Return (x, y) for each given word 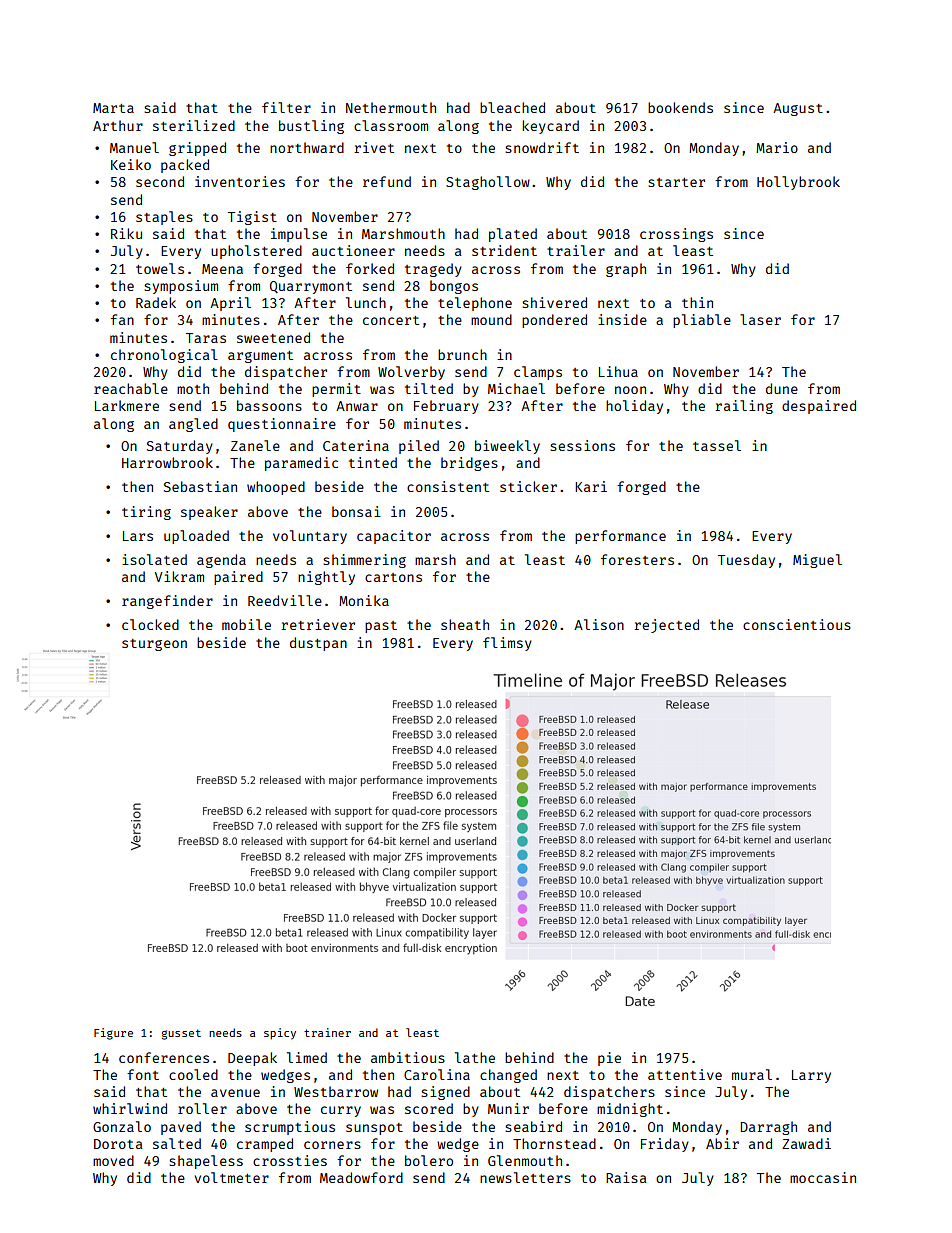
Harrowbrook (167, 462)
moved (113, 1160)
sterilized (194, 125)
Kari (591, 486)
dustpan (318, 644)
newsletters (525, 1177)
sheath (465, 624)
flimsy (507, 644)
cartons (393, 577)
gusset (181, 1034)
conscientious (797, 624)
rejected (666, 626)
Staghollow (488, 183)
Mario (777, 147)
